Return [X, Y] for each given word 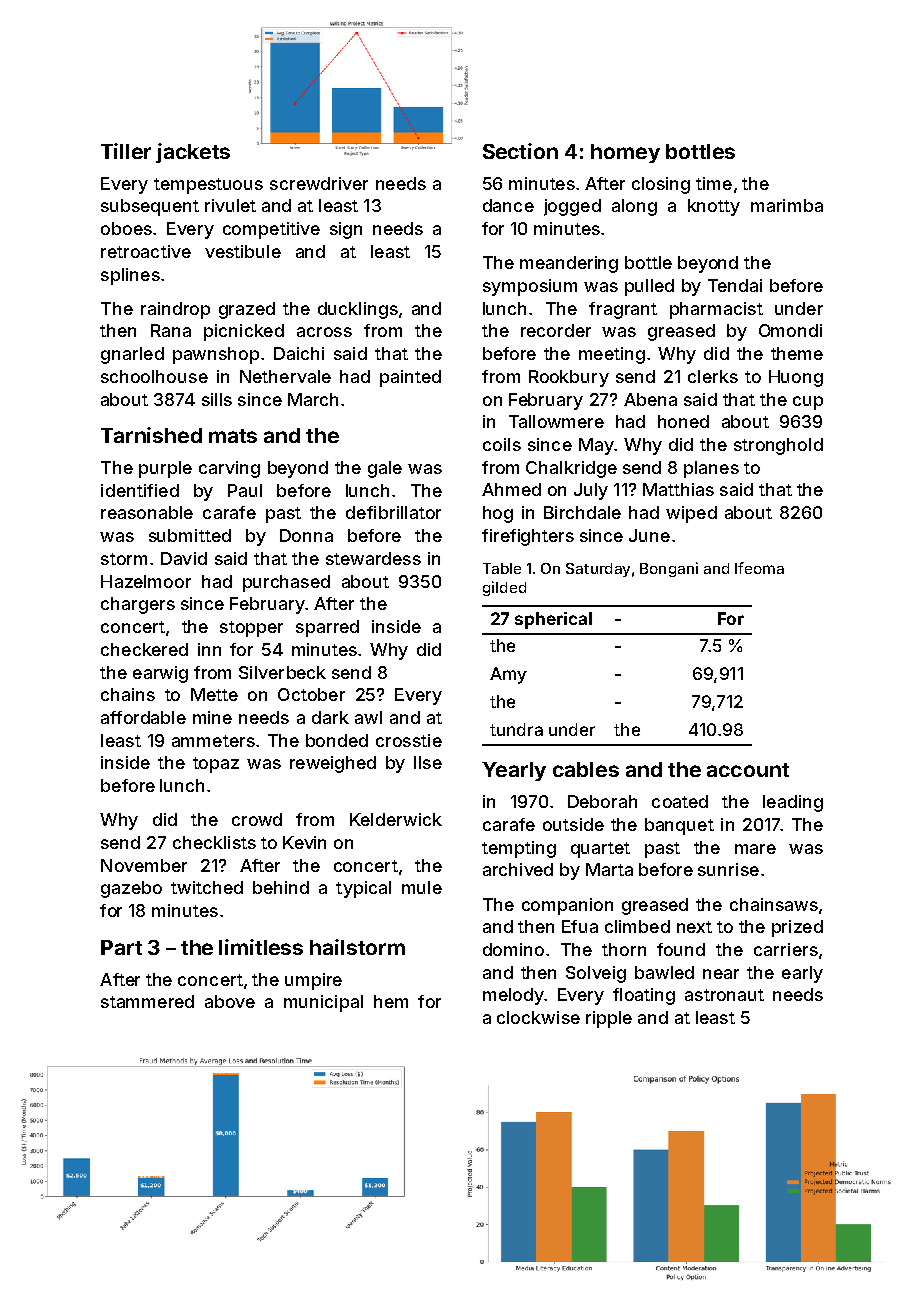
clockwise [538, 1017]
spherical [553, 620]
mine [212, 717]
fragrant [623, 310]
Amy [508, 675]
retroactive [146, 251]
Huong [796, 378]
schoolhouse [154, 376]
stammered [147, 1001]
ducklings [358, 310]
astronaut [724, 995]
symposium [530, 287]
